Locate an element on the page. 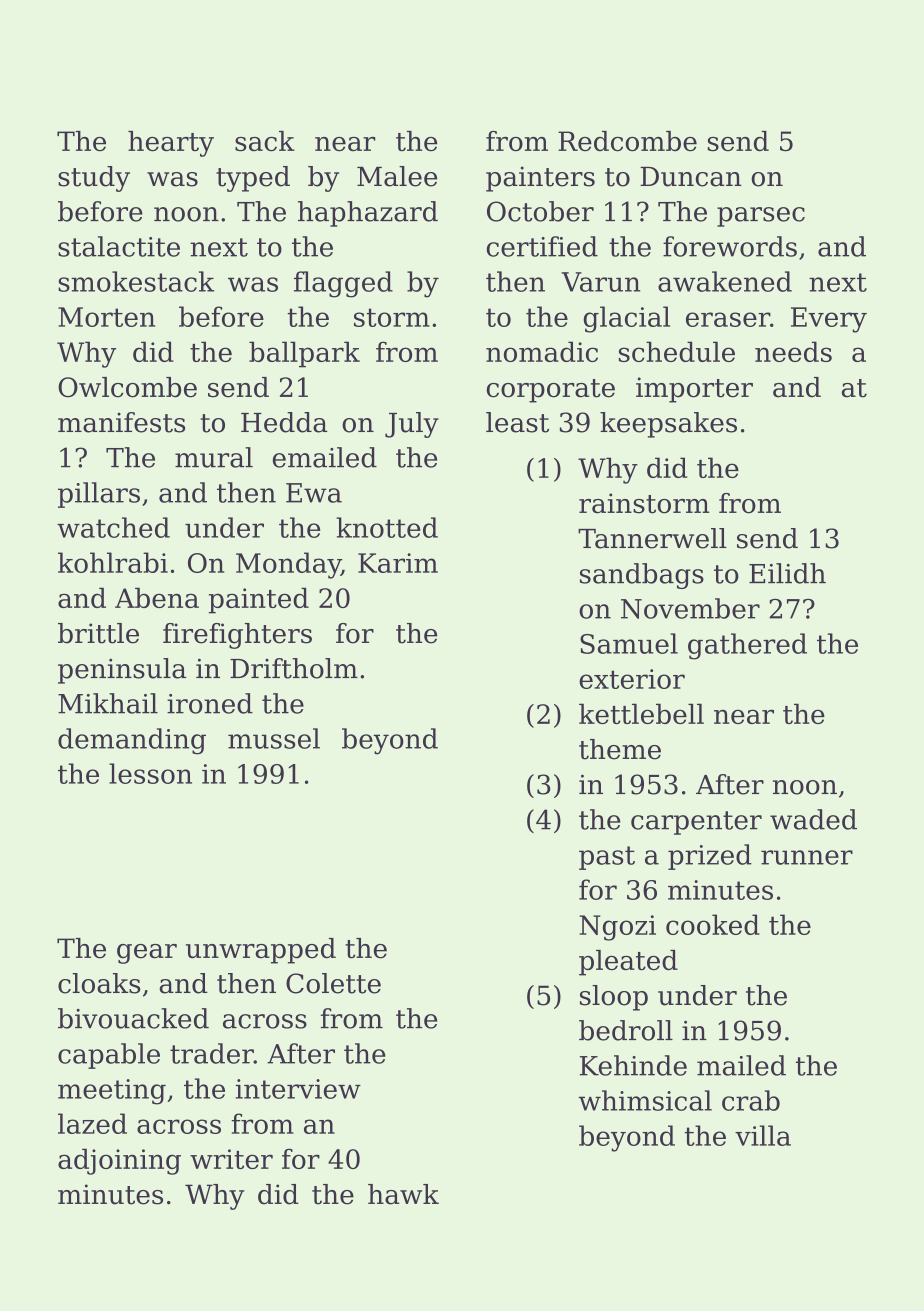  Redcombe is located at coordinates (627, 141).
